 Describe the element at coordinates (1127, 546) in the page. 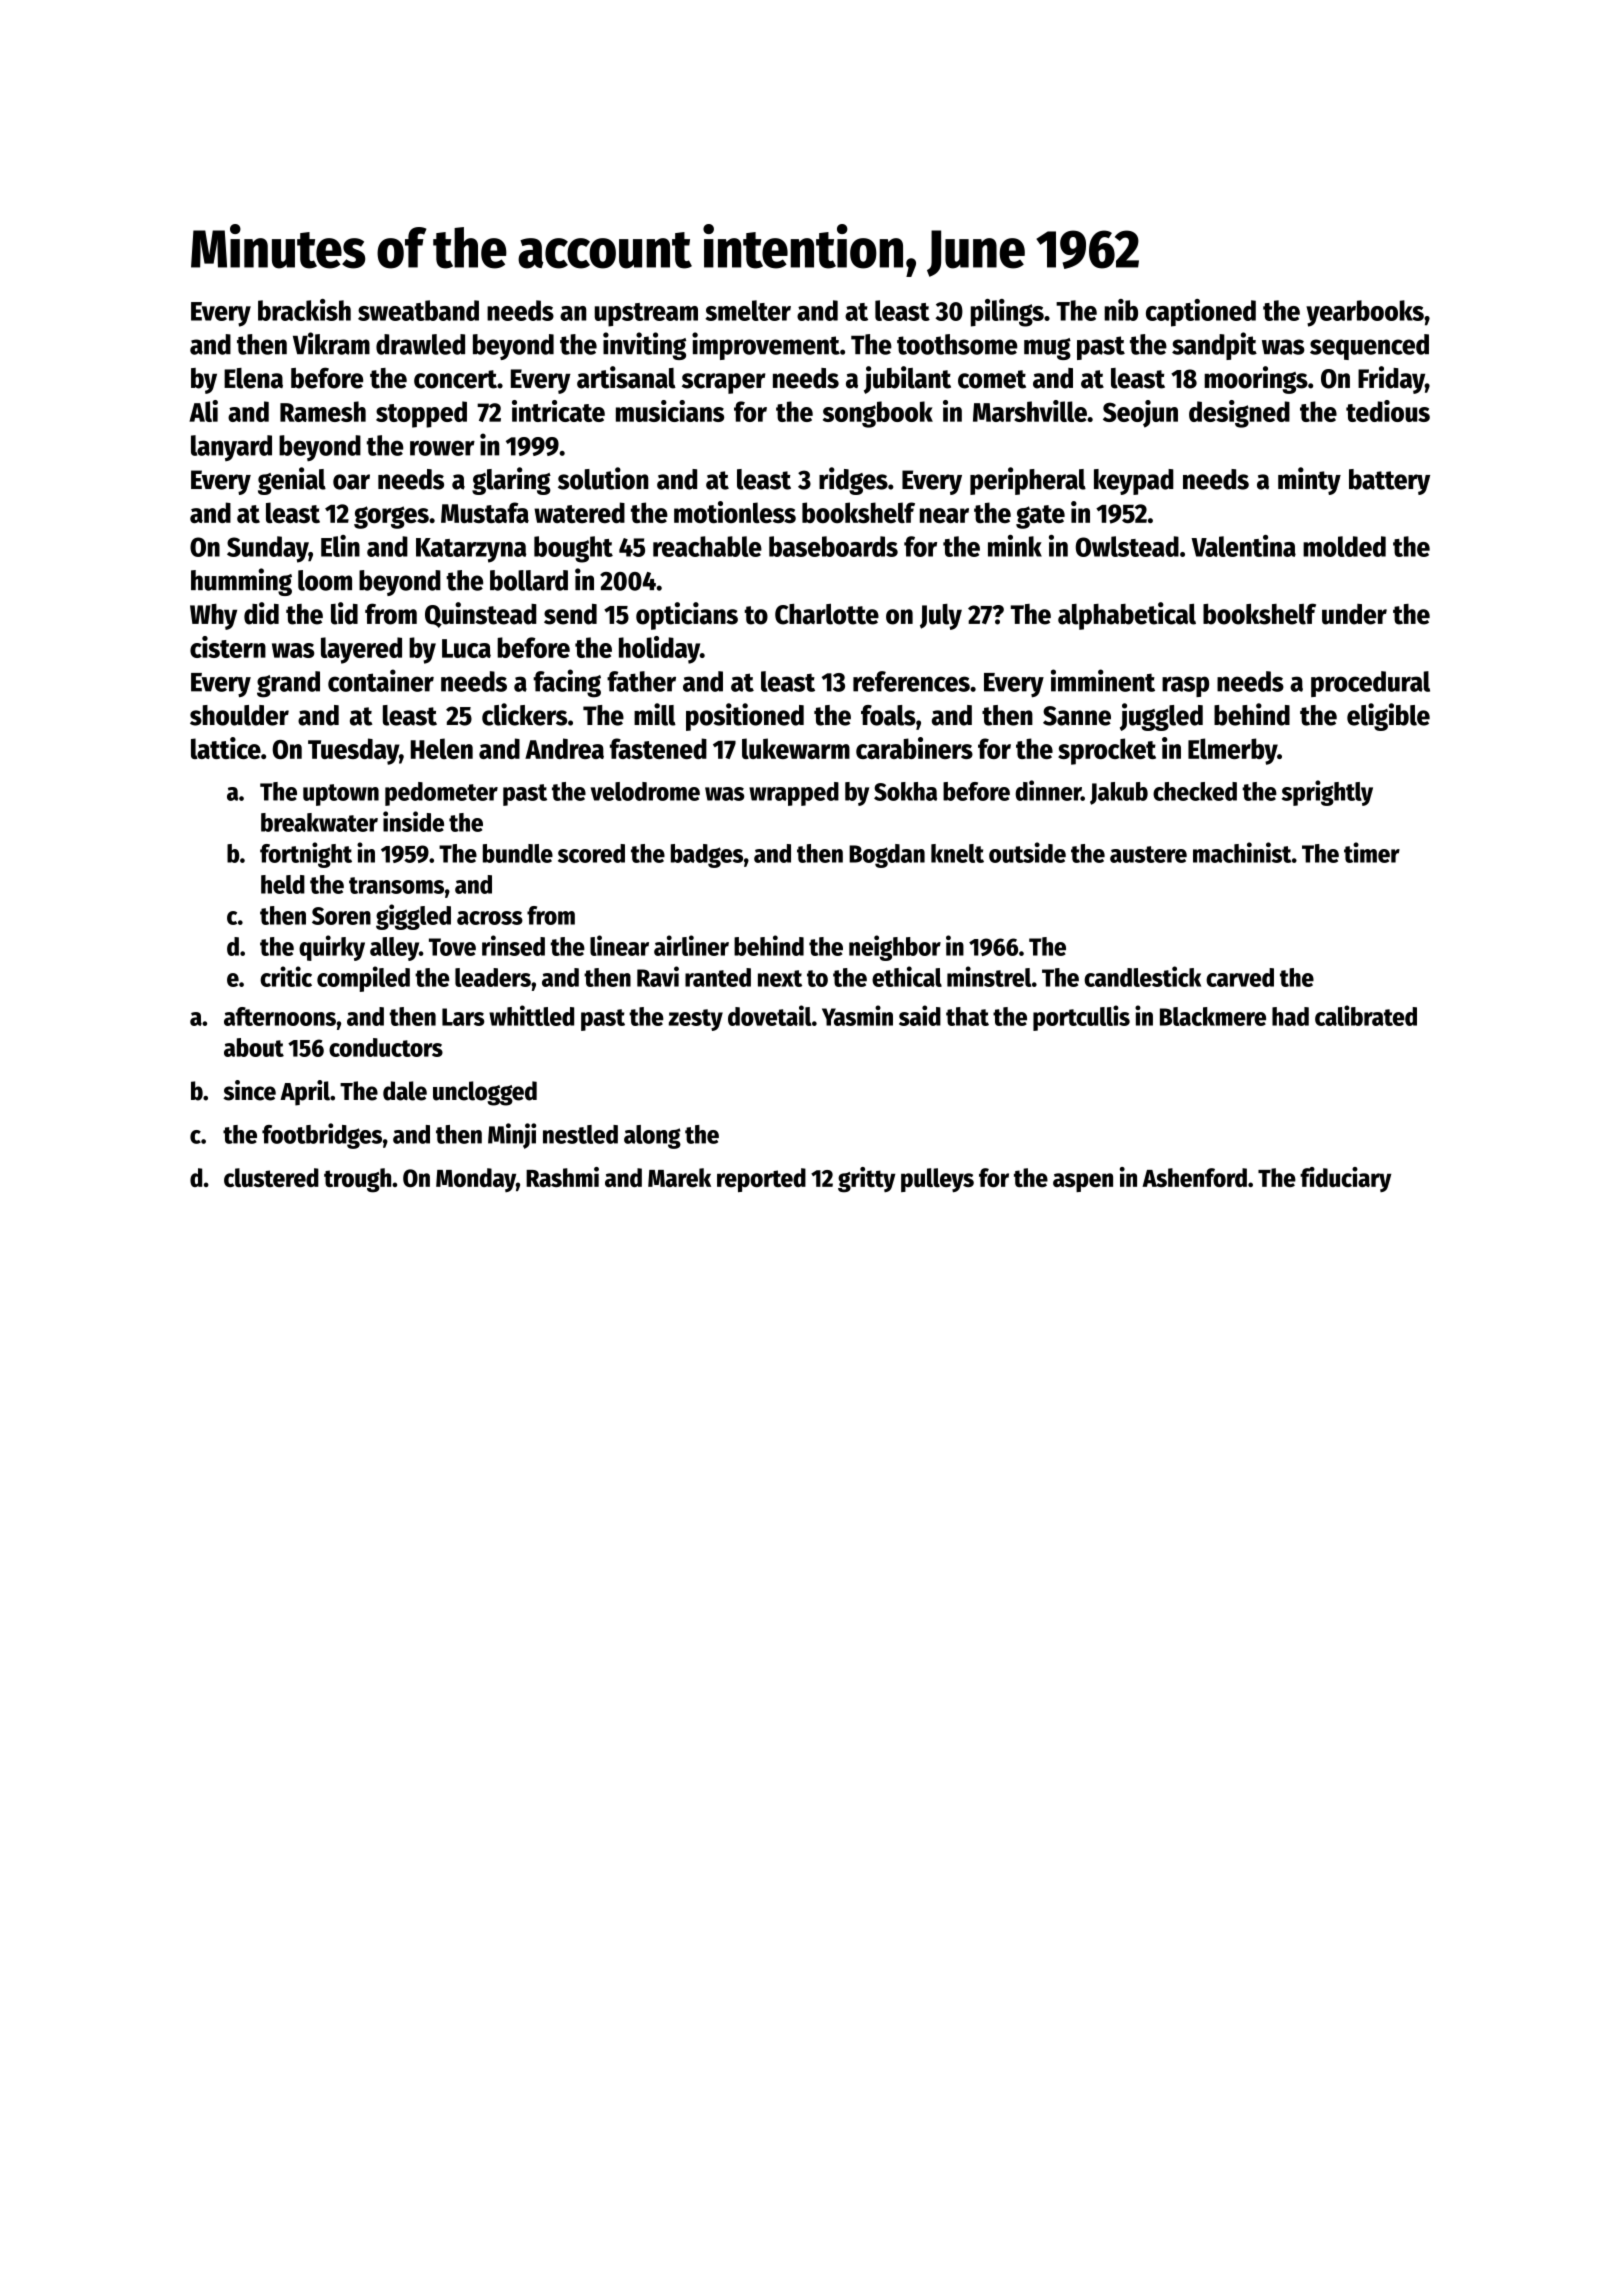

I see `Owlstead` at that location.
